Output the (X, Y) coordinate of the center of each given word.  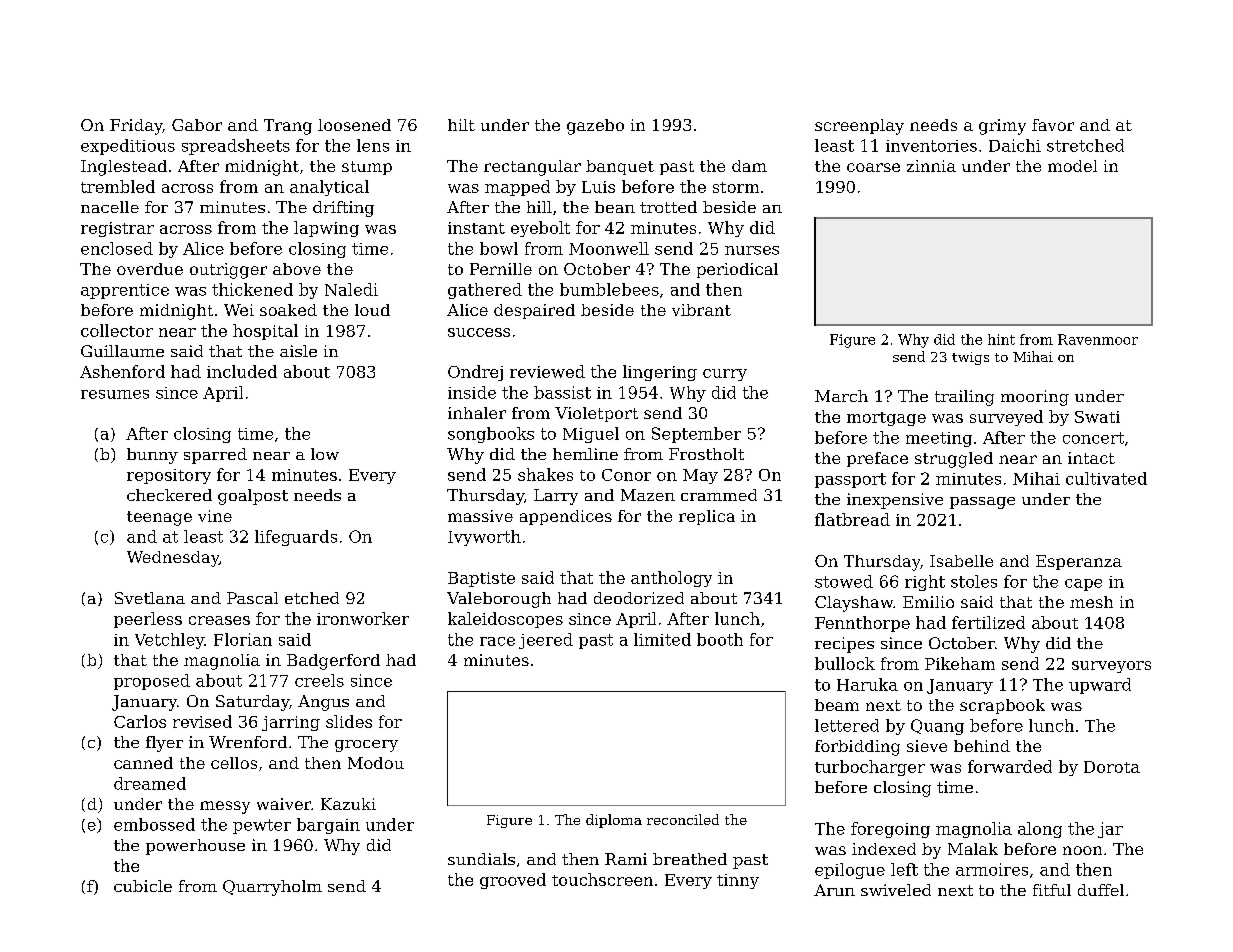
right (925, 583)
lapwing (326, 229)
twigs (970, 358)
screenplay (859, 127)
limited (662, 639)
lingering (660, 373)
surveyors (1111, 667)
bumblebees (609, 289)
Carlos (140, 721)
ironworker (363, 618)
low (325, 454)
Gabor (197, 125)
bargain (328, 826)
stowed (844, 581)
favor (1053, 125)
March (841, 396)
